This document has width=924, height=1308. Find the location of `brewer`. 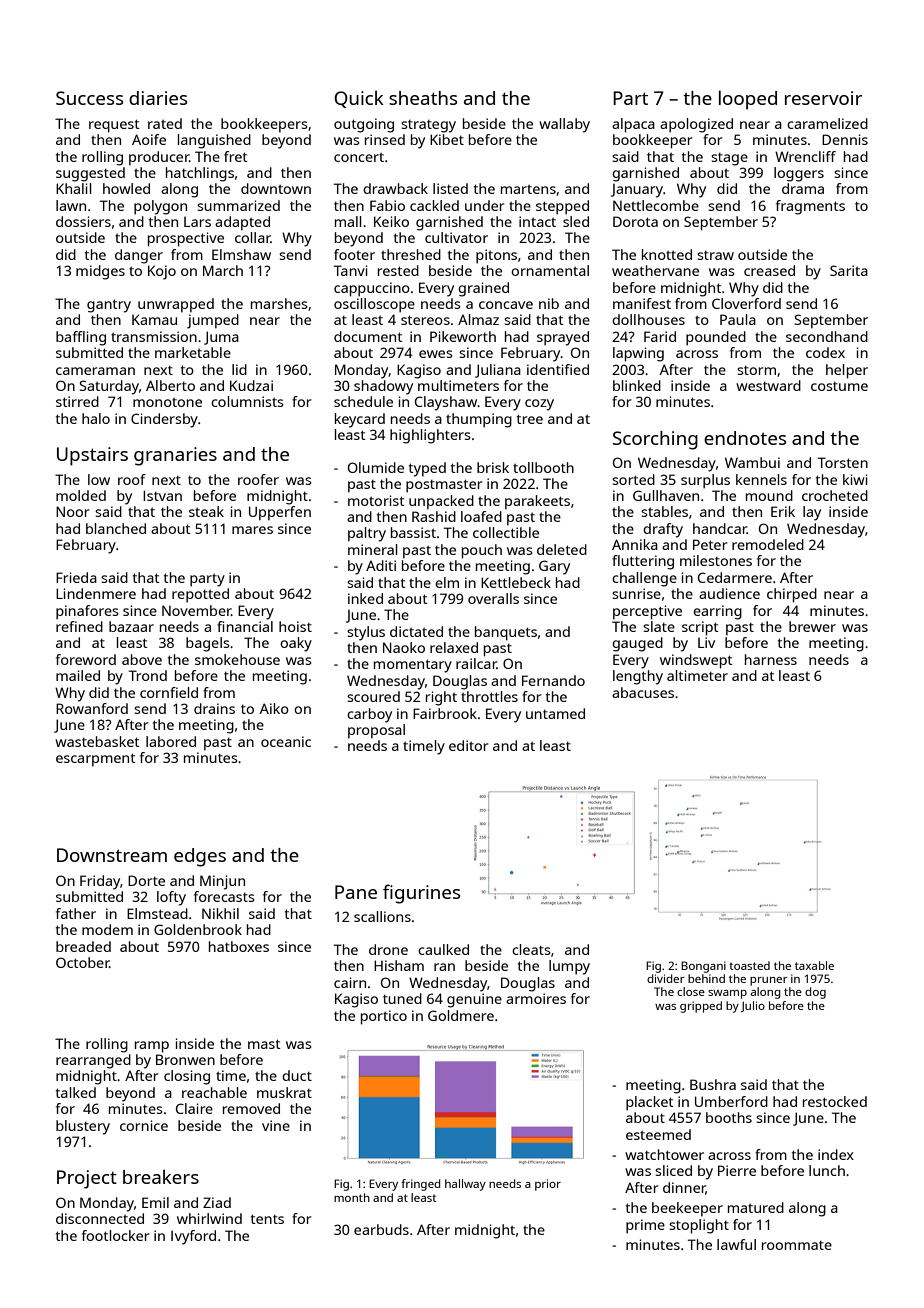

brewer is located at coordinates (812, 626).
